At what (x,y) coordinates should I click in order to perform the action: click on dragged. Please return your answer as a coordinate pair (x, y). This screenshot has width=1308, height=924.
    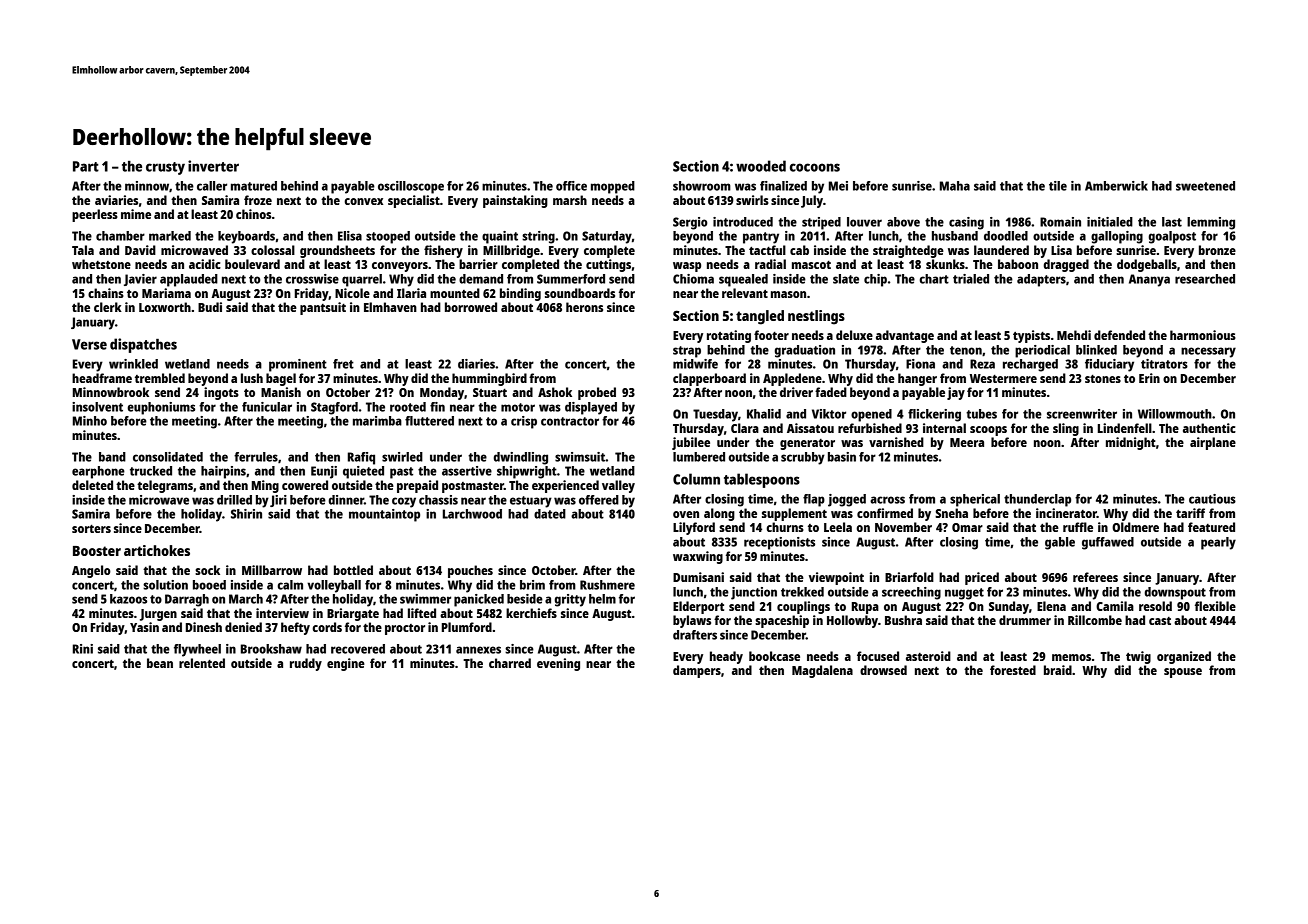
    Looking at the image, I should click on (1066, 265).
